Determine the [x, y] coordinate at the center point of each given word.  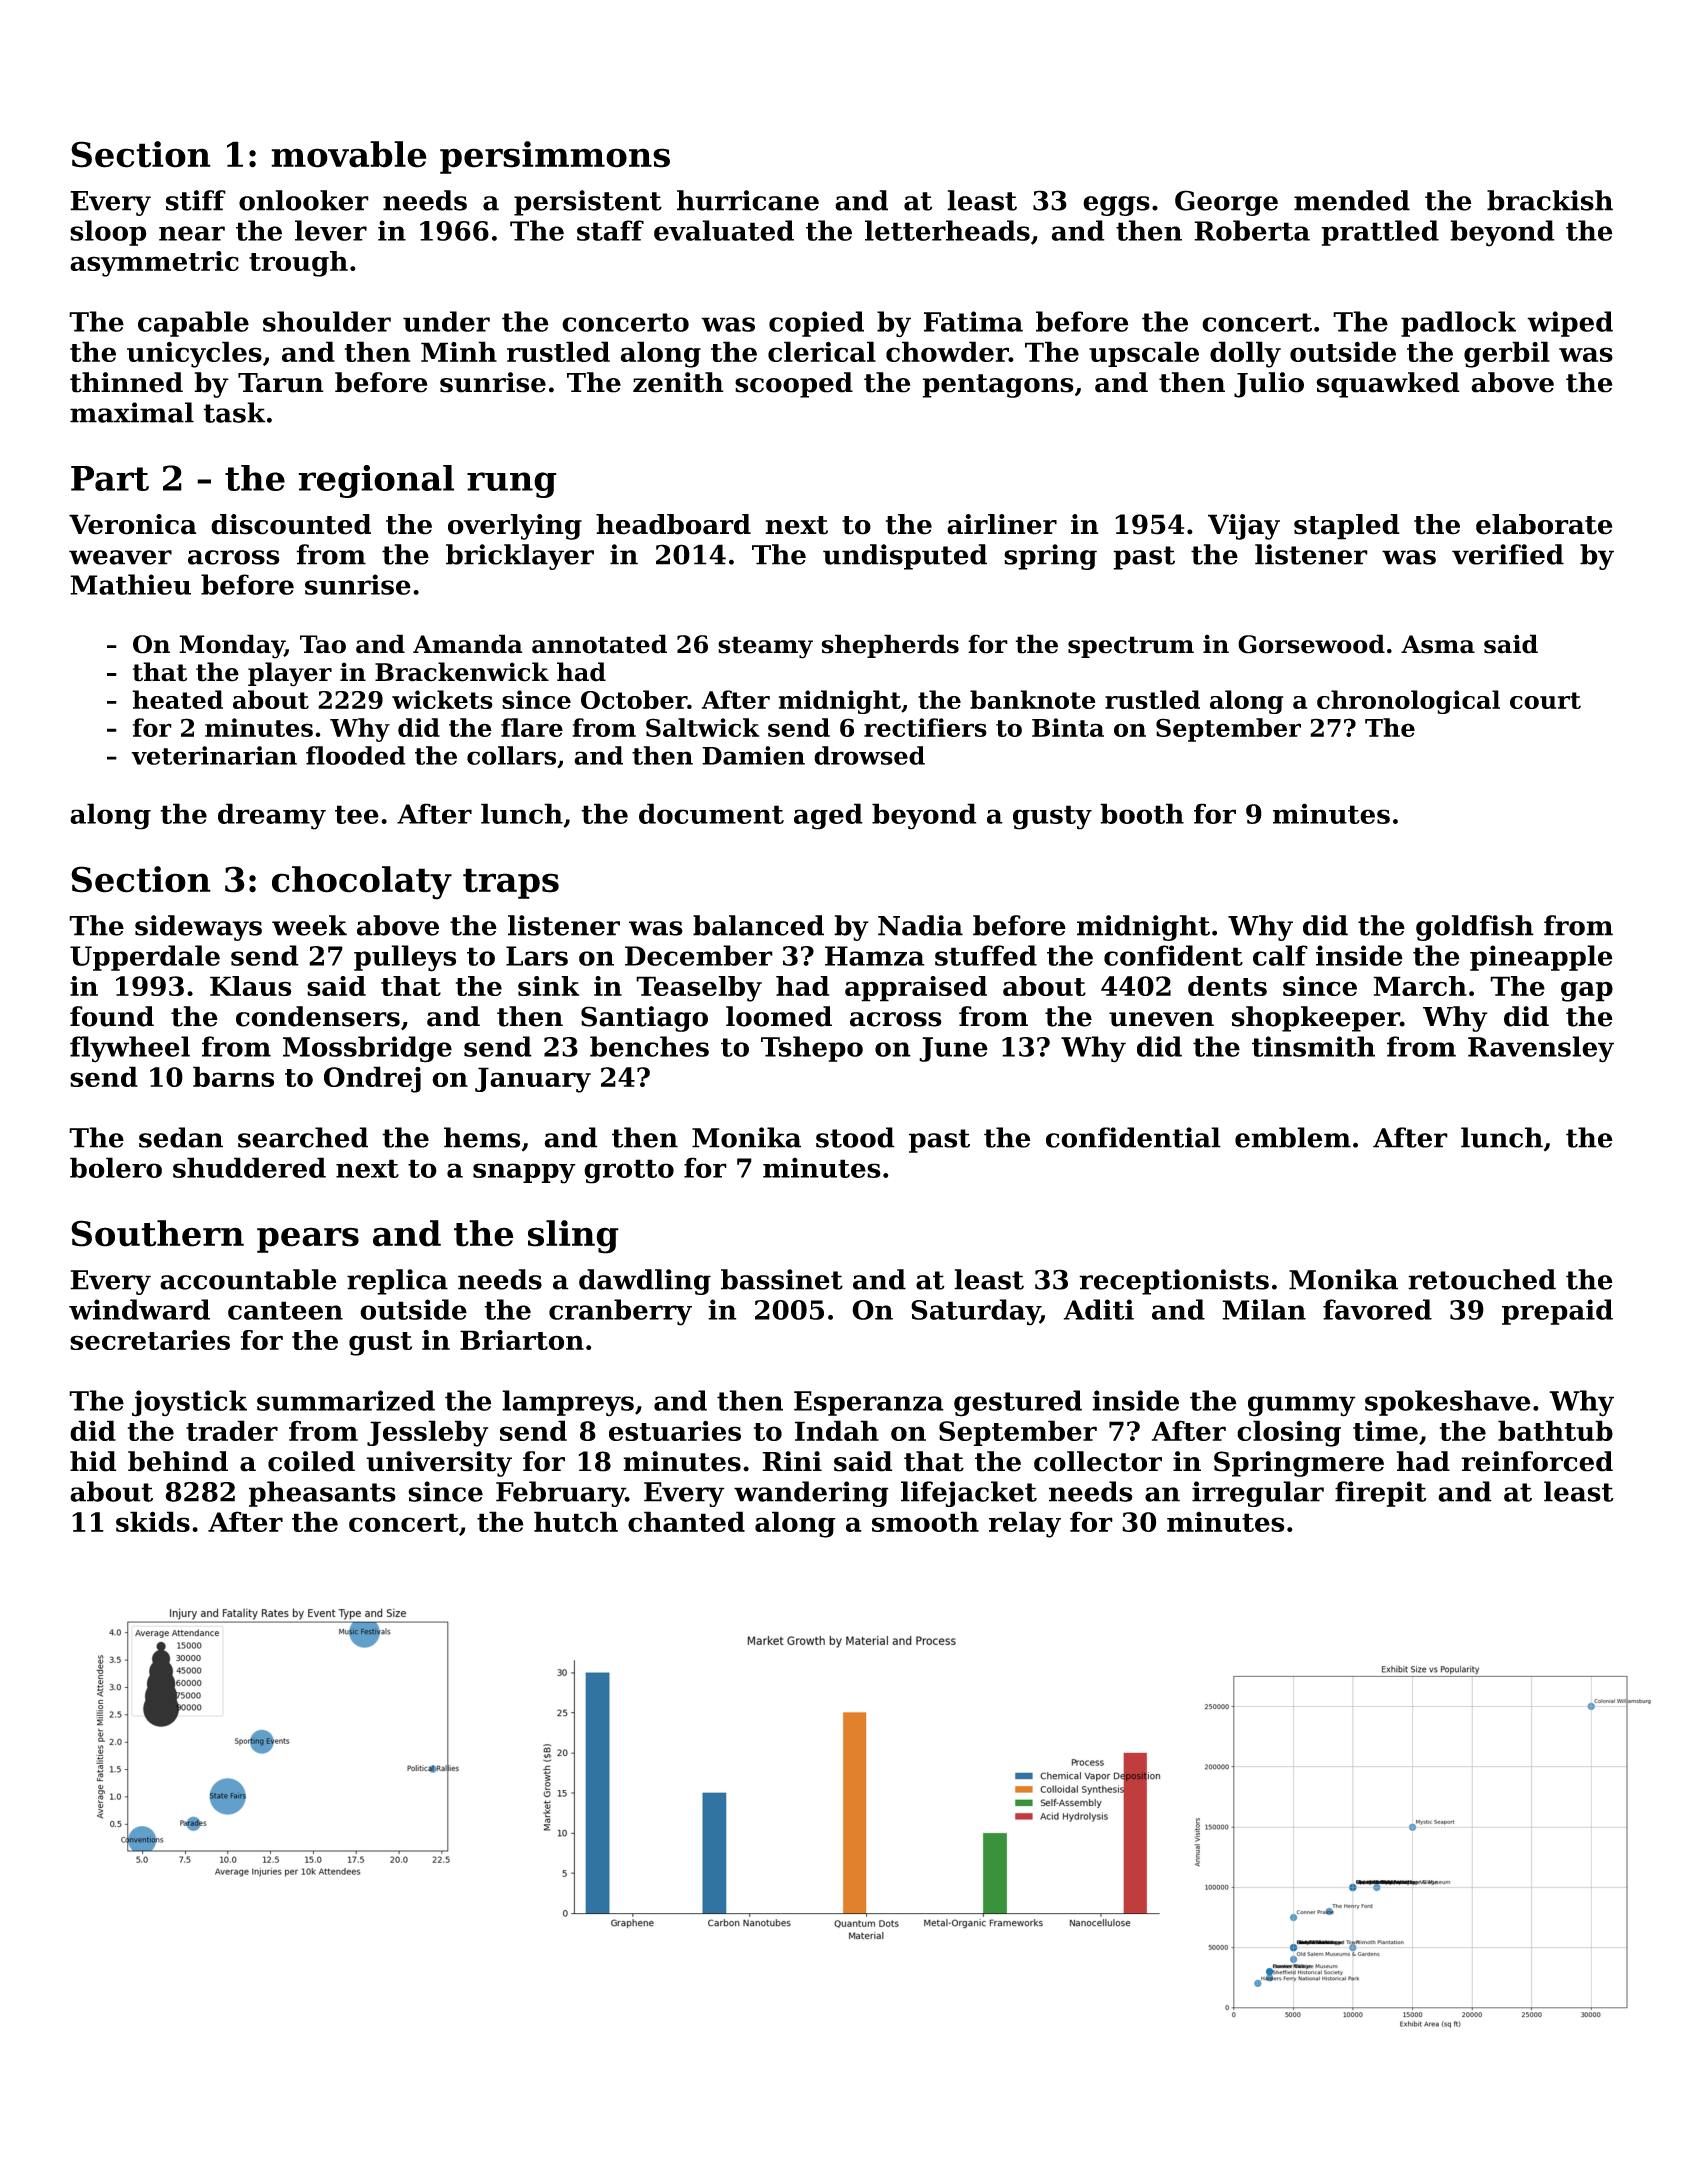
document [711, 813]
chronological [1408, 702]
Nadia [920, 925]
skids [153, 1521]
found [112, 1016]
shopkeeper [1316, 1019]
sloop [108, 233]
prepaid [1557, 1312]
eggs [1116, 206]
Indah [837, 1430]
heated [177, 699]
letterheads [947, 230]
